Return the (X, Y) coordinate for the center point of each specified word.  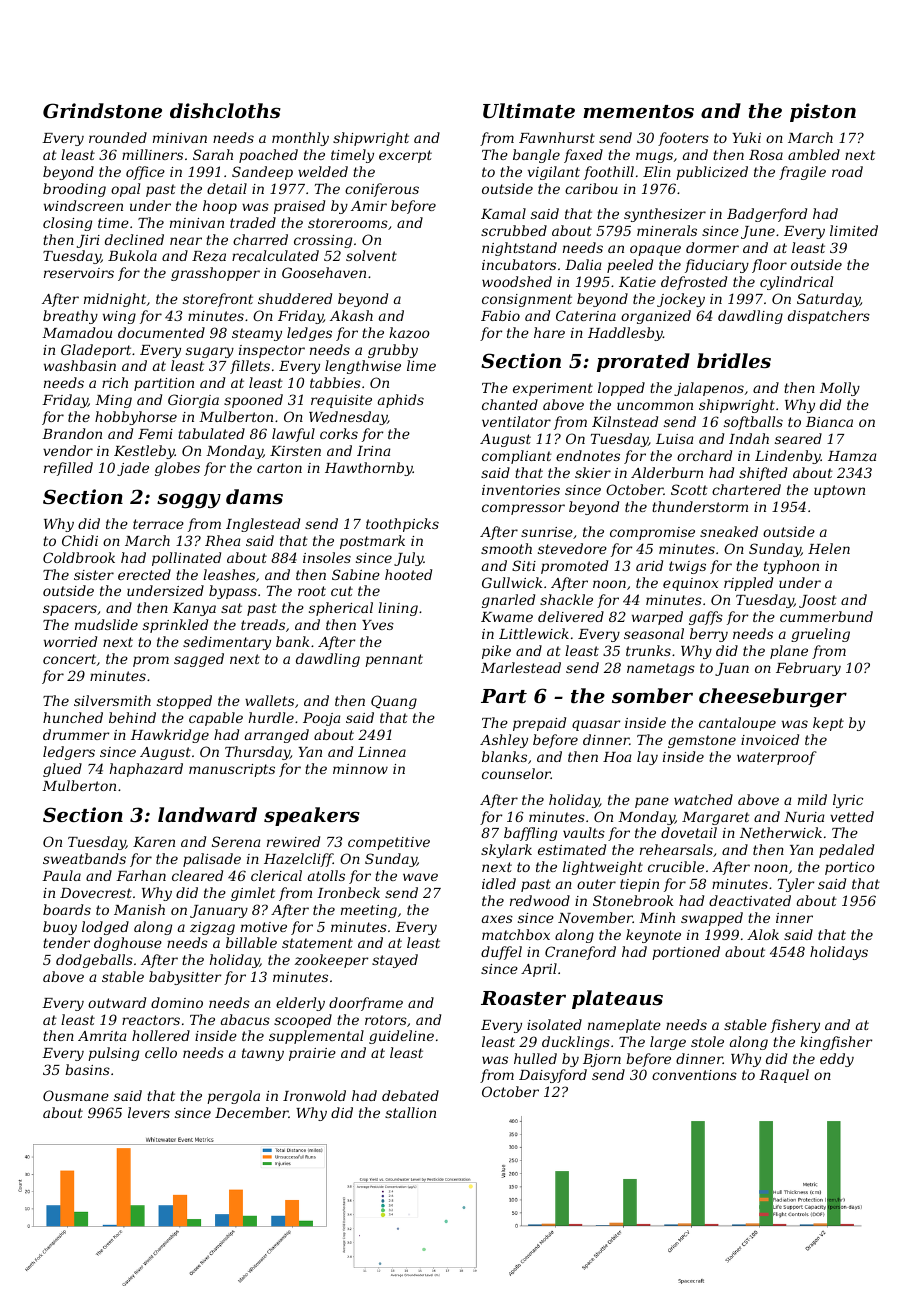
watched (703, 799)
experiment (553, 389)
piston (823, 112)
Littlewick (534, 633)
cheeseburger (773, 698)
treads (263, 624)
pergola (233, 1097)
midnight (115, 300)
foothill (609, 173)
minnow (360, 769)
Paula (61, 875)
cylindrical (796, 283)
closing (67, 224)
